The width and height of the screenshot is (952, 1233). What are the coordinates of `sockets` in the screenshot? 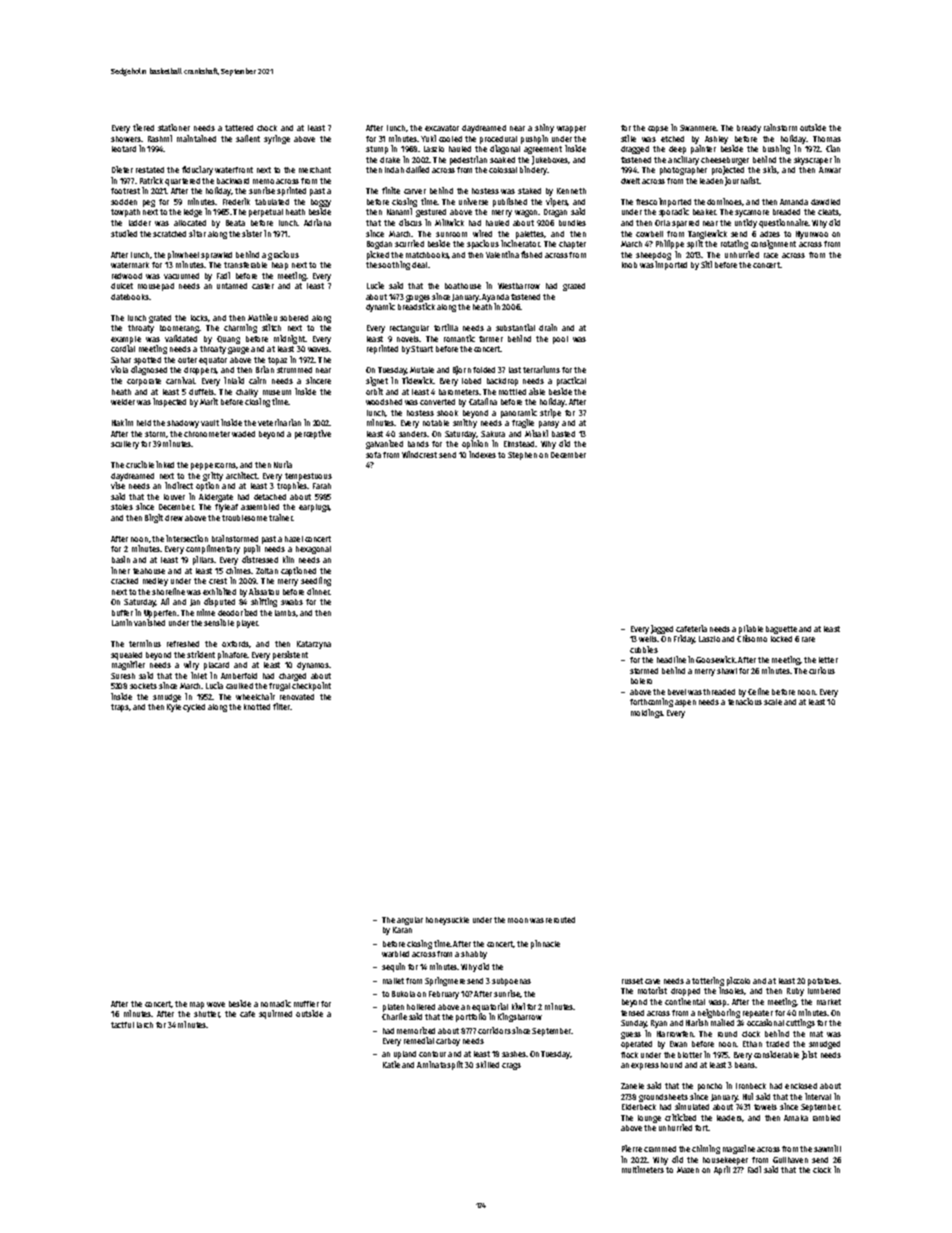 It's located at (143, 686).
